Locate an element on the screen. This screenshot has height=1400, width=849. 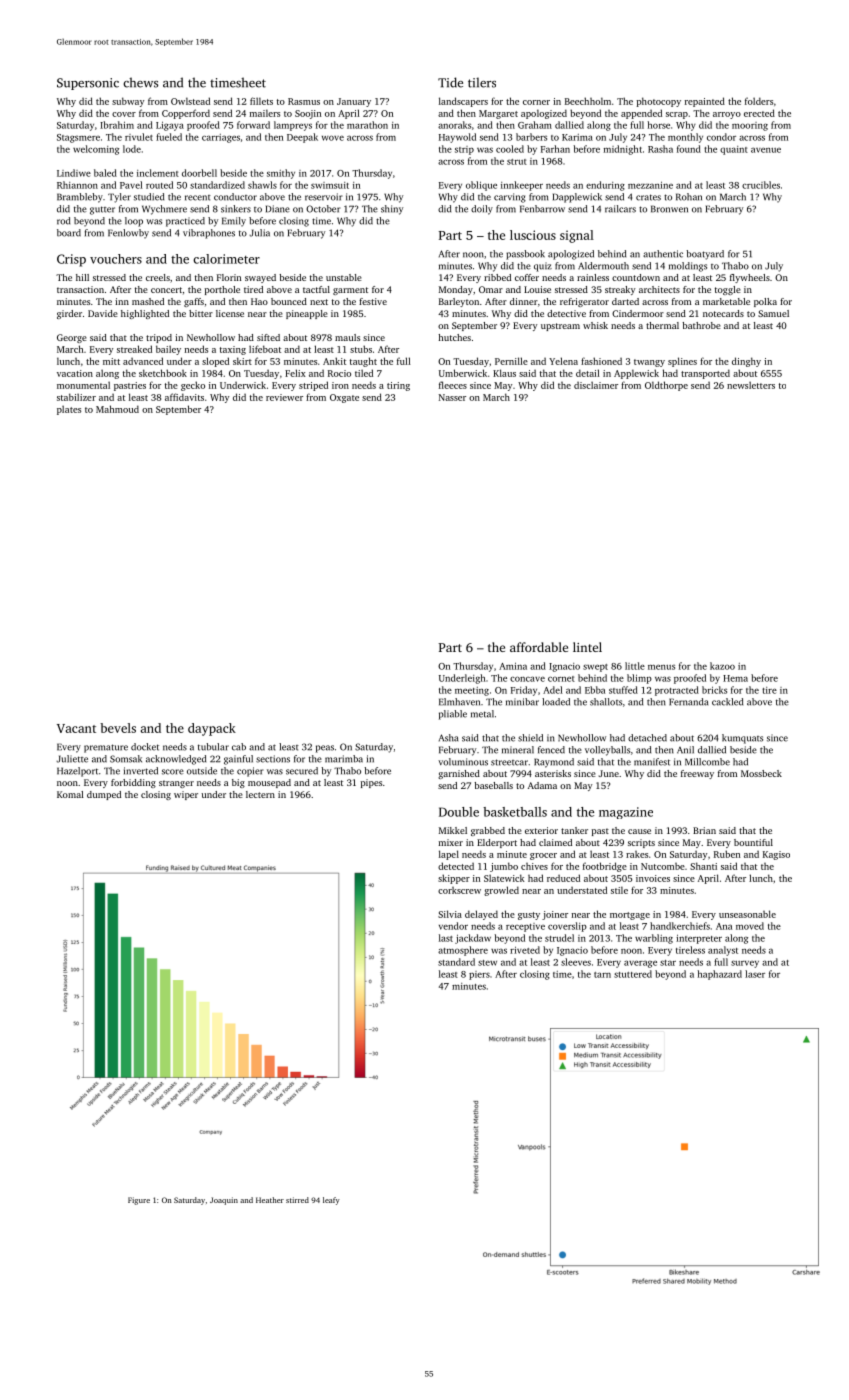
Owlstead is located at coordinates (190, 101).
